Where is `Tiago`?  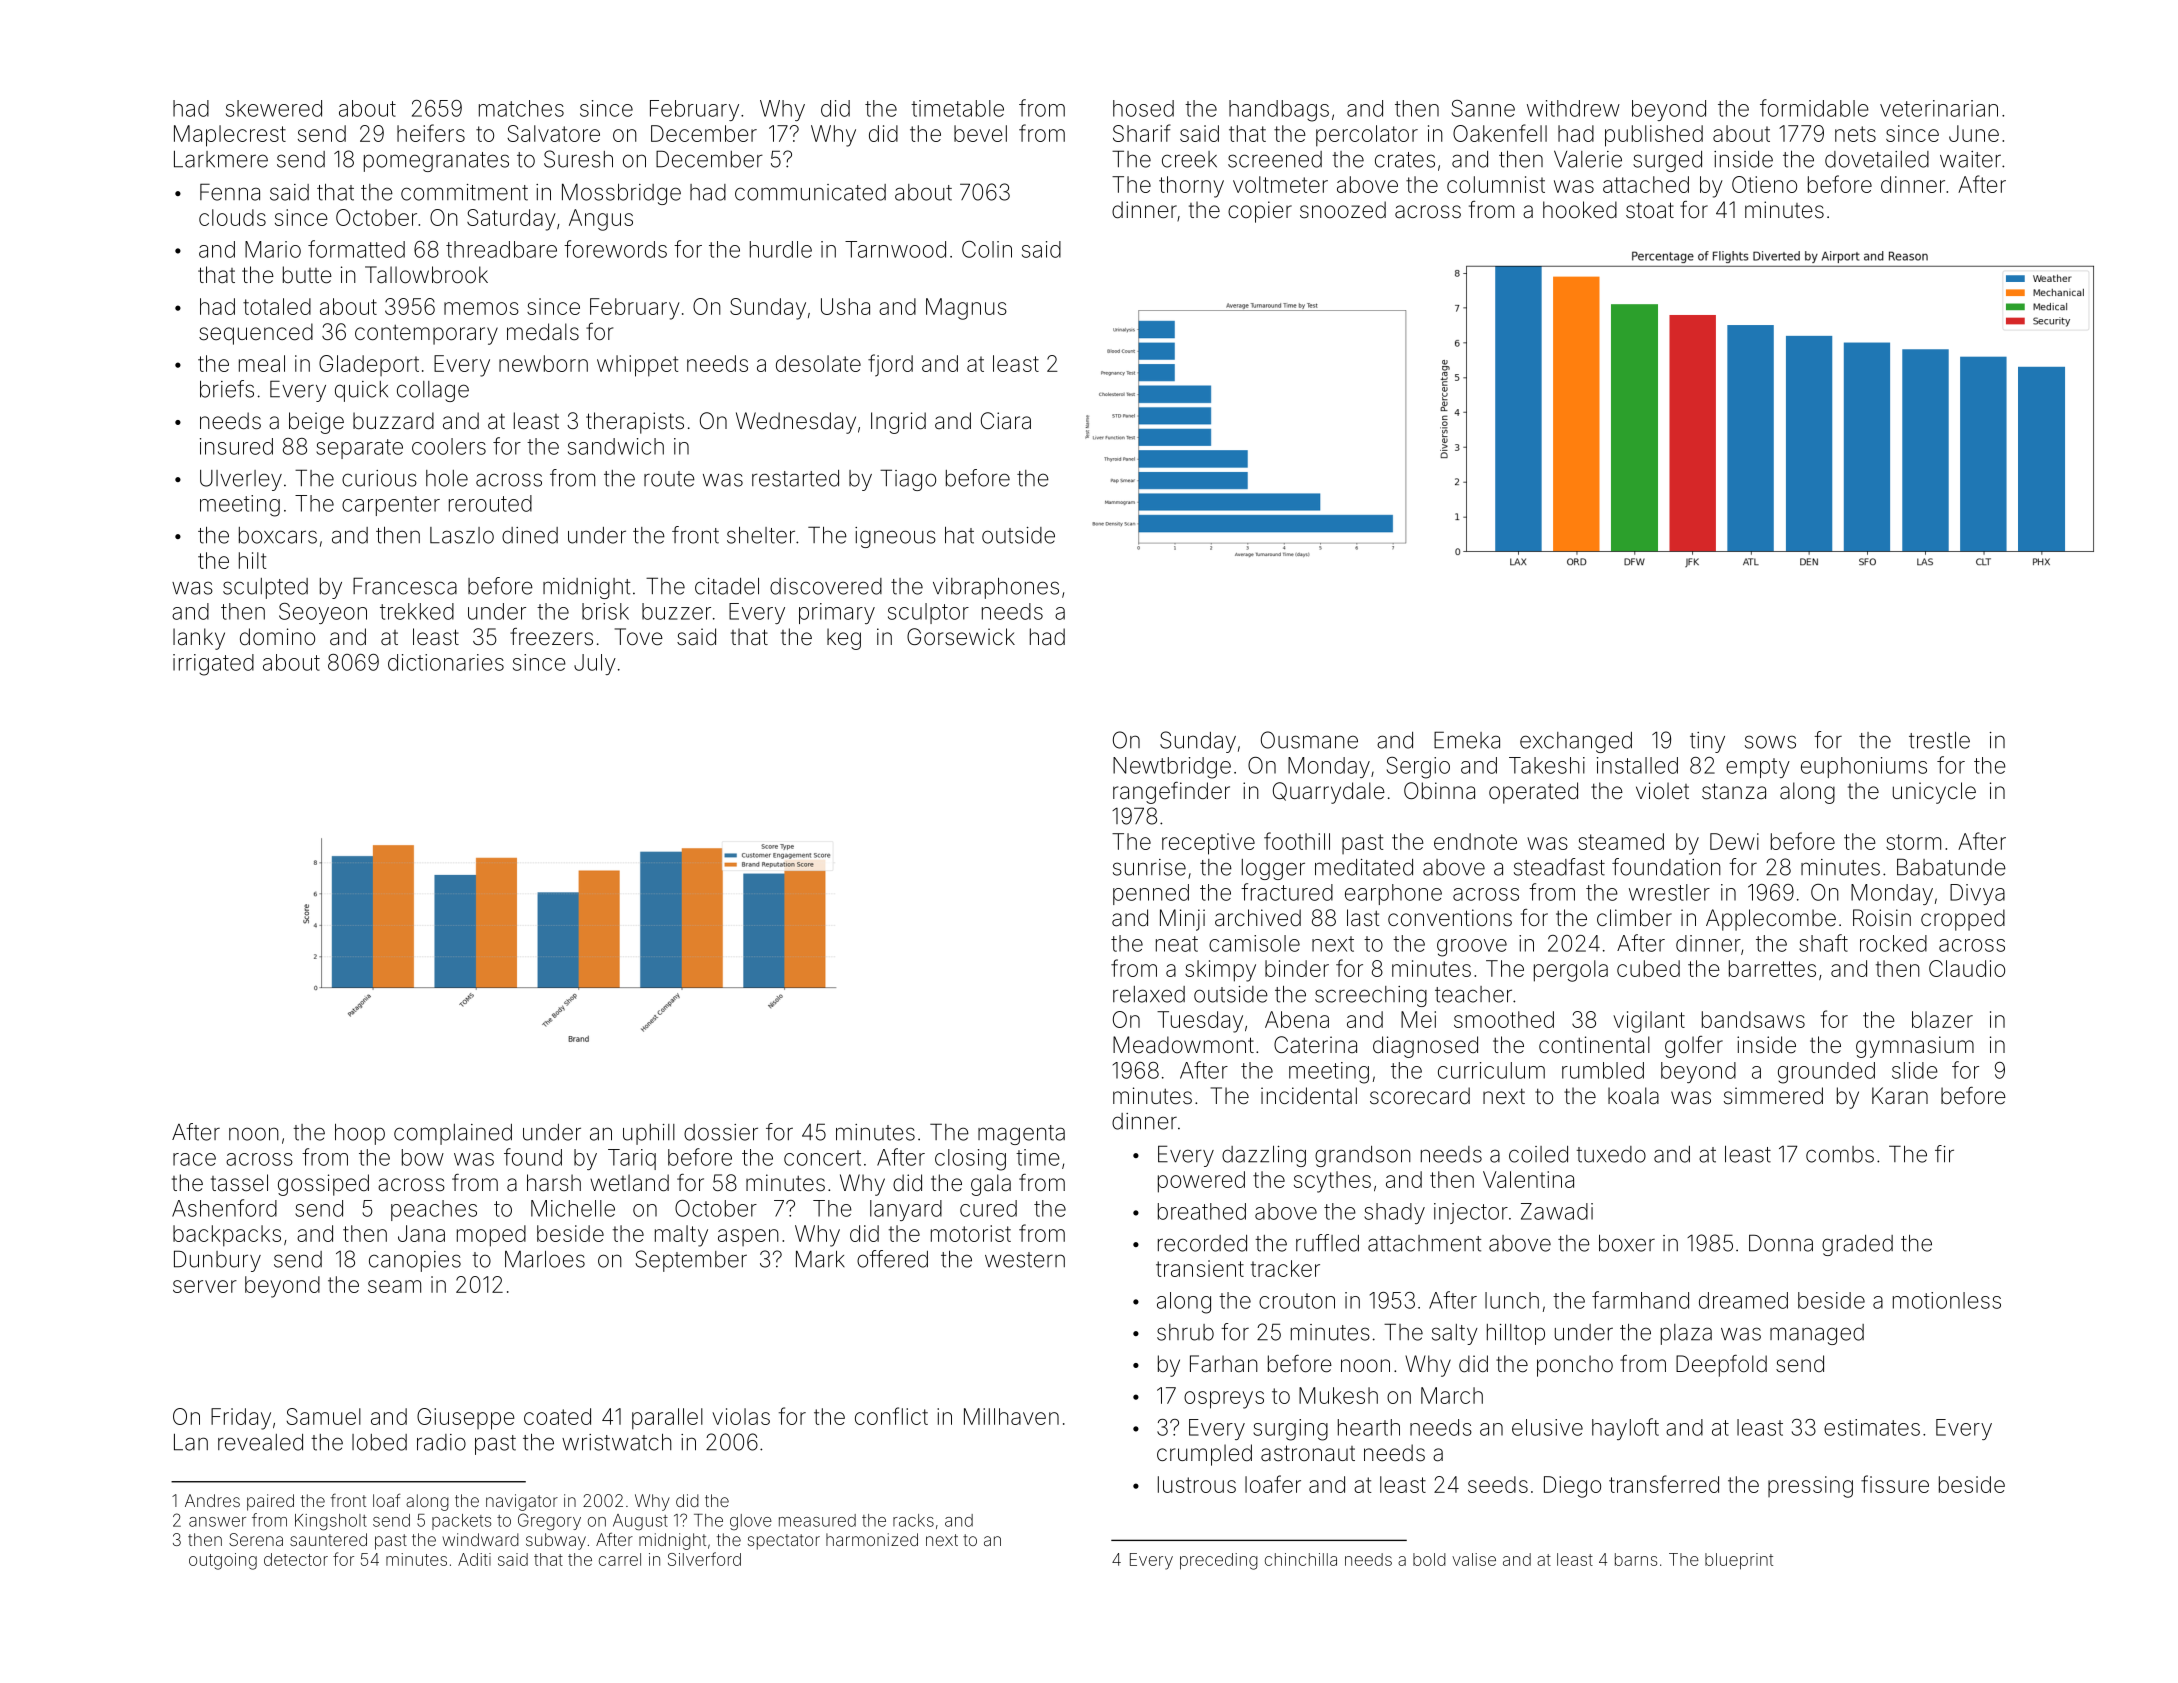 Tiago is located at coordinates (908, 480).
